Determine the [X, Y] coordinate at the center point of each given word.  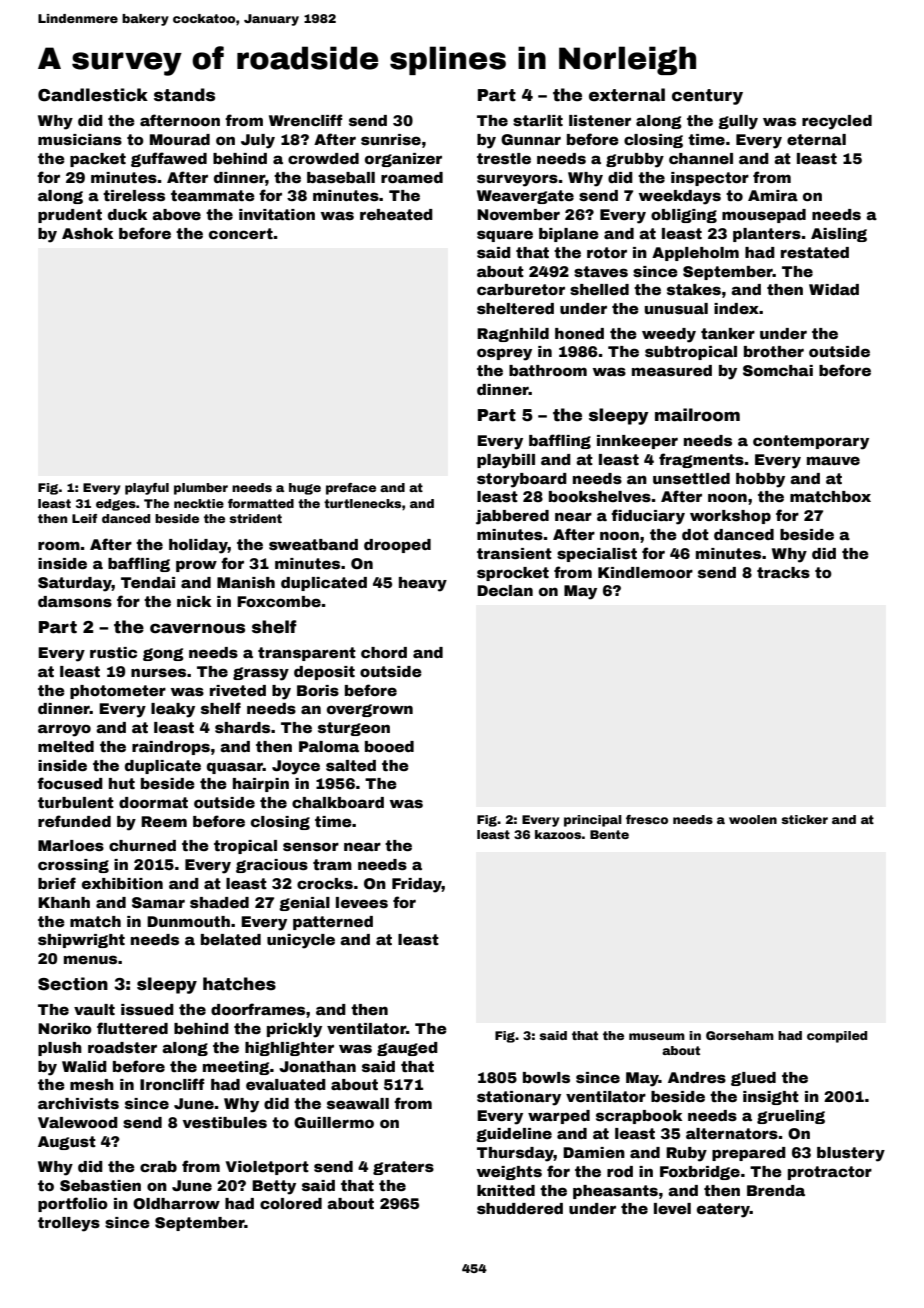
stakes [694, 289]
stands [184, 95]
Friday [417, 885]
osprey [504, 354]
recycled [837, 122]
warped [559, 1117]
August [67, 1143]
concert [241, 233]
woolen [753, 819]
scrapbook [639, 1117]
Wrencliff [305, 120]
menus [90, 959]
